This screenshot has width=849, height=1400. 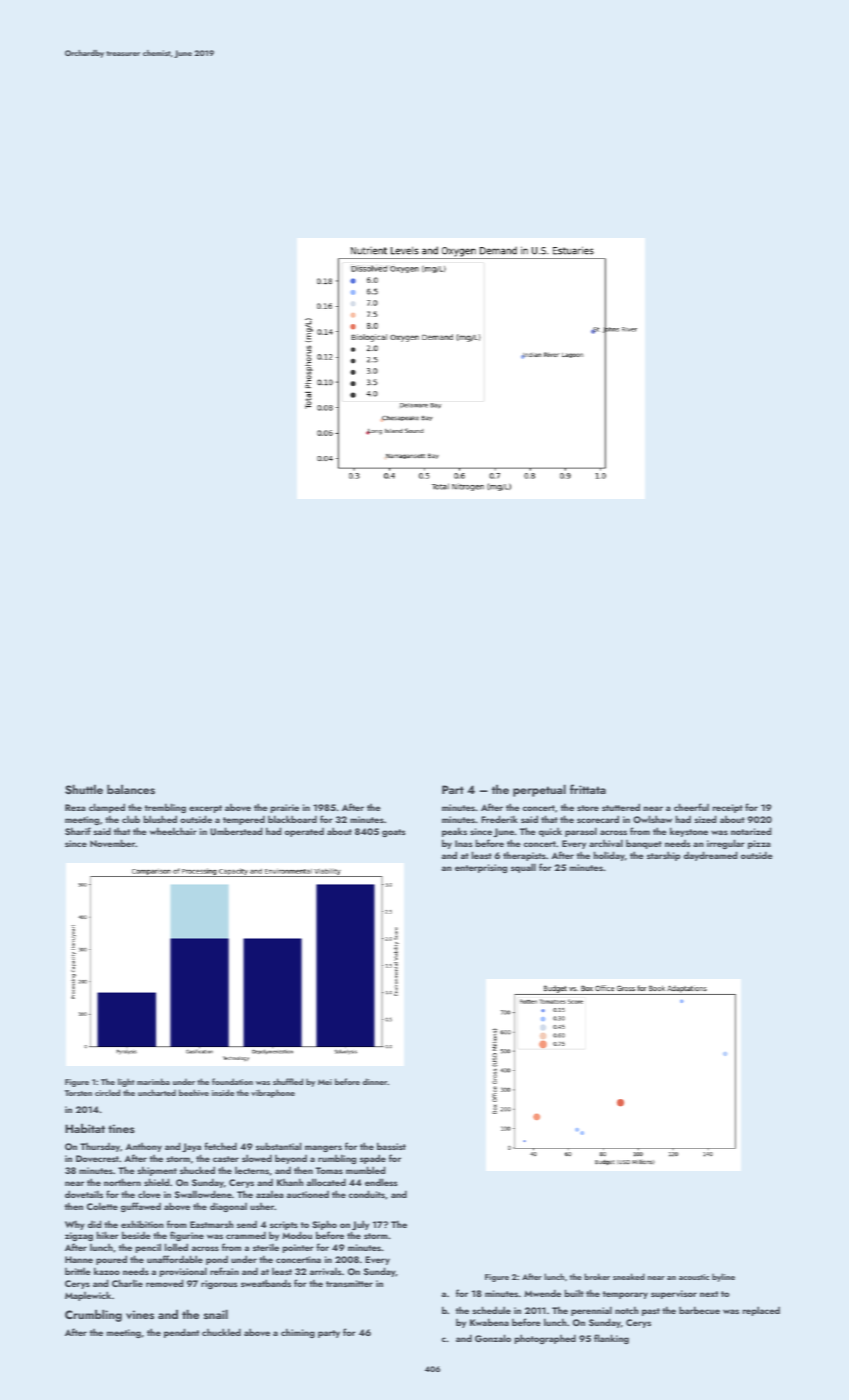 What do you see at coordinates (699, 1310) in the screenshot?
I see `barbecue` at bounding box center [699, 1310].
